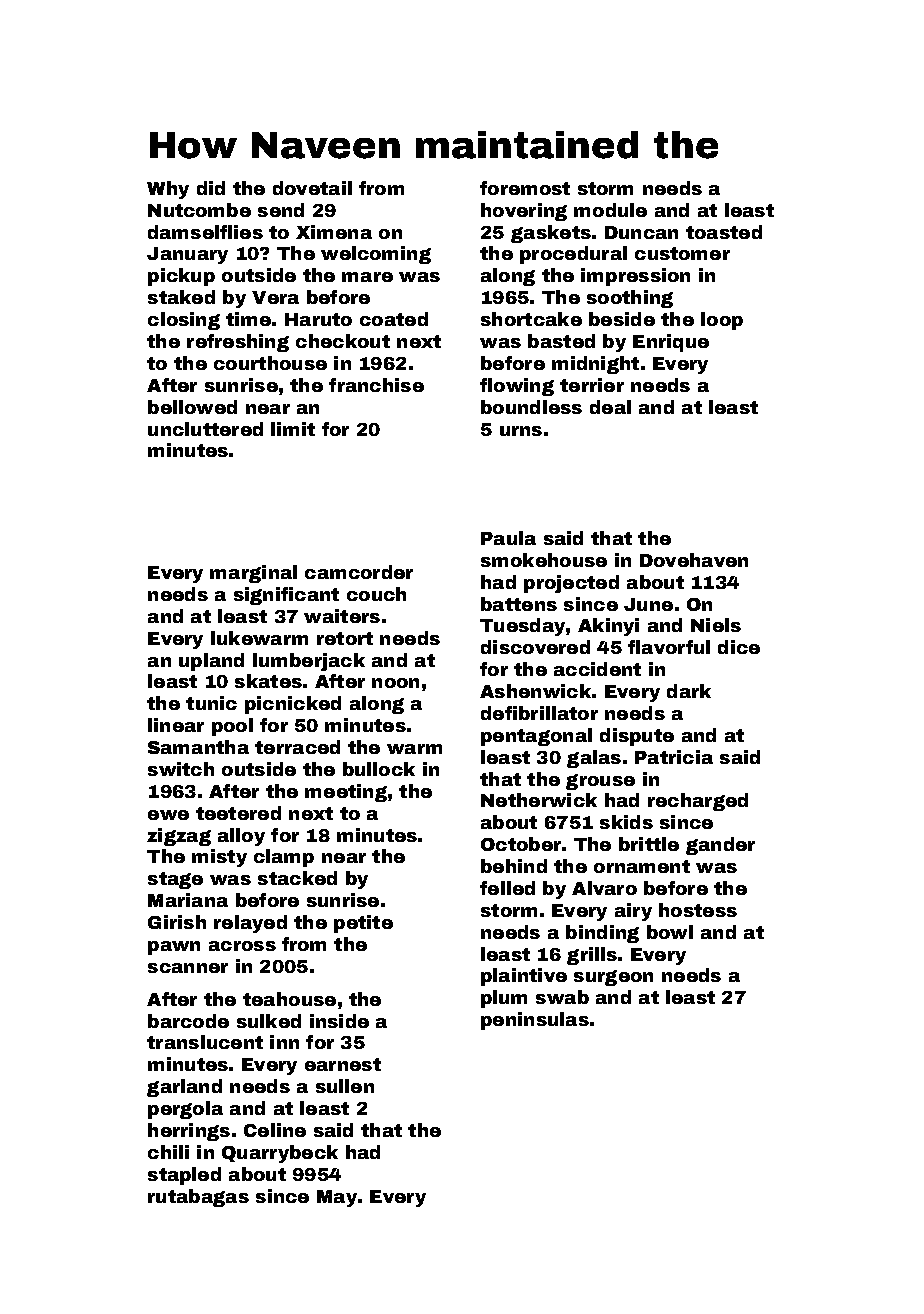  I want to click on behind, so click(514, 866).
